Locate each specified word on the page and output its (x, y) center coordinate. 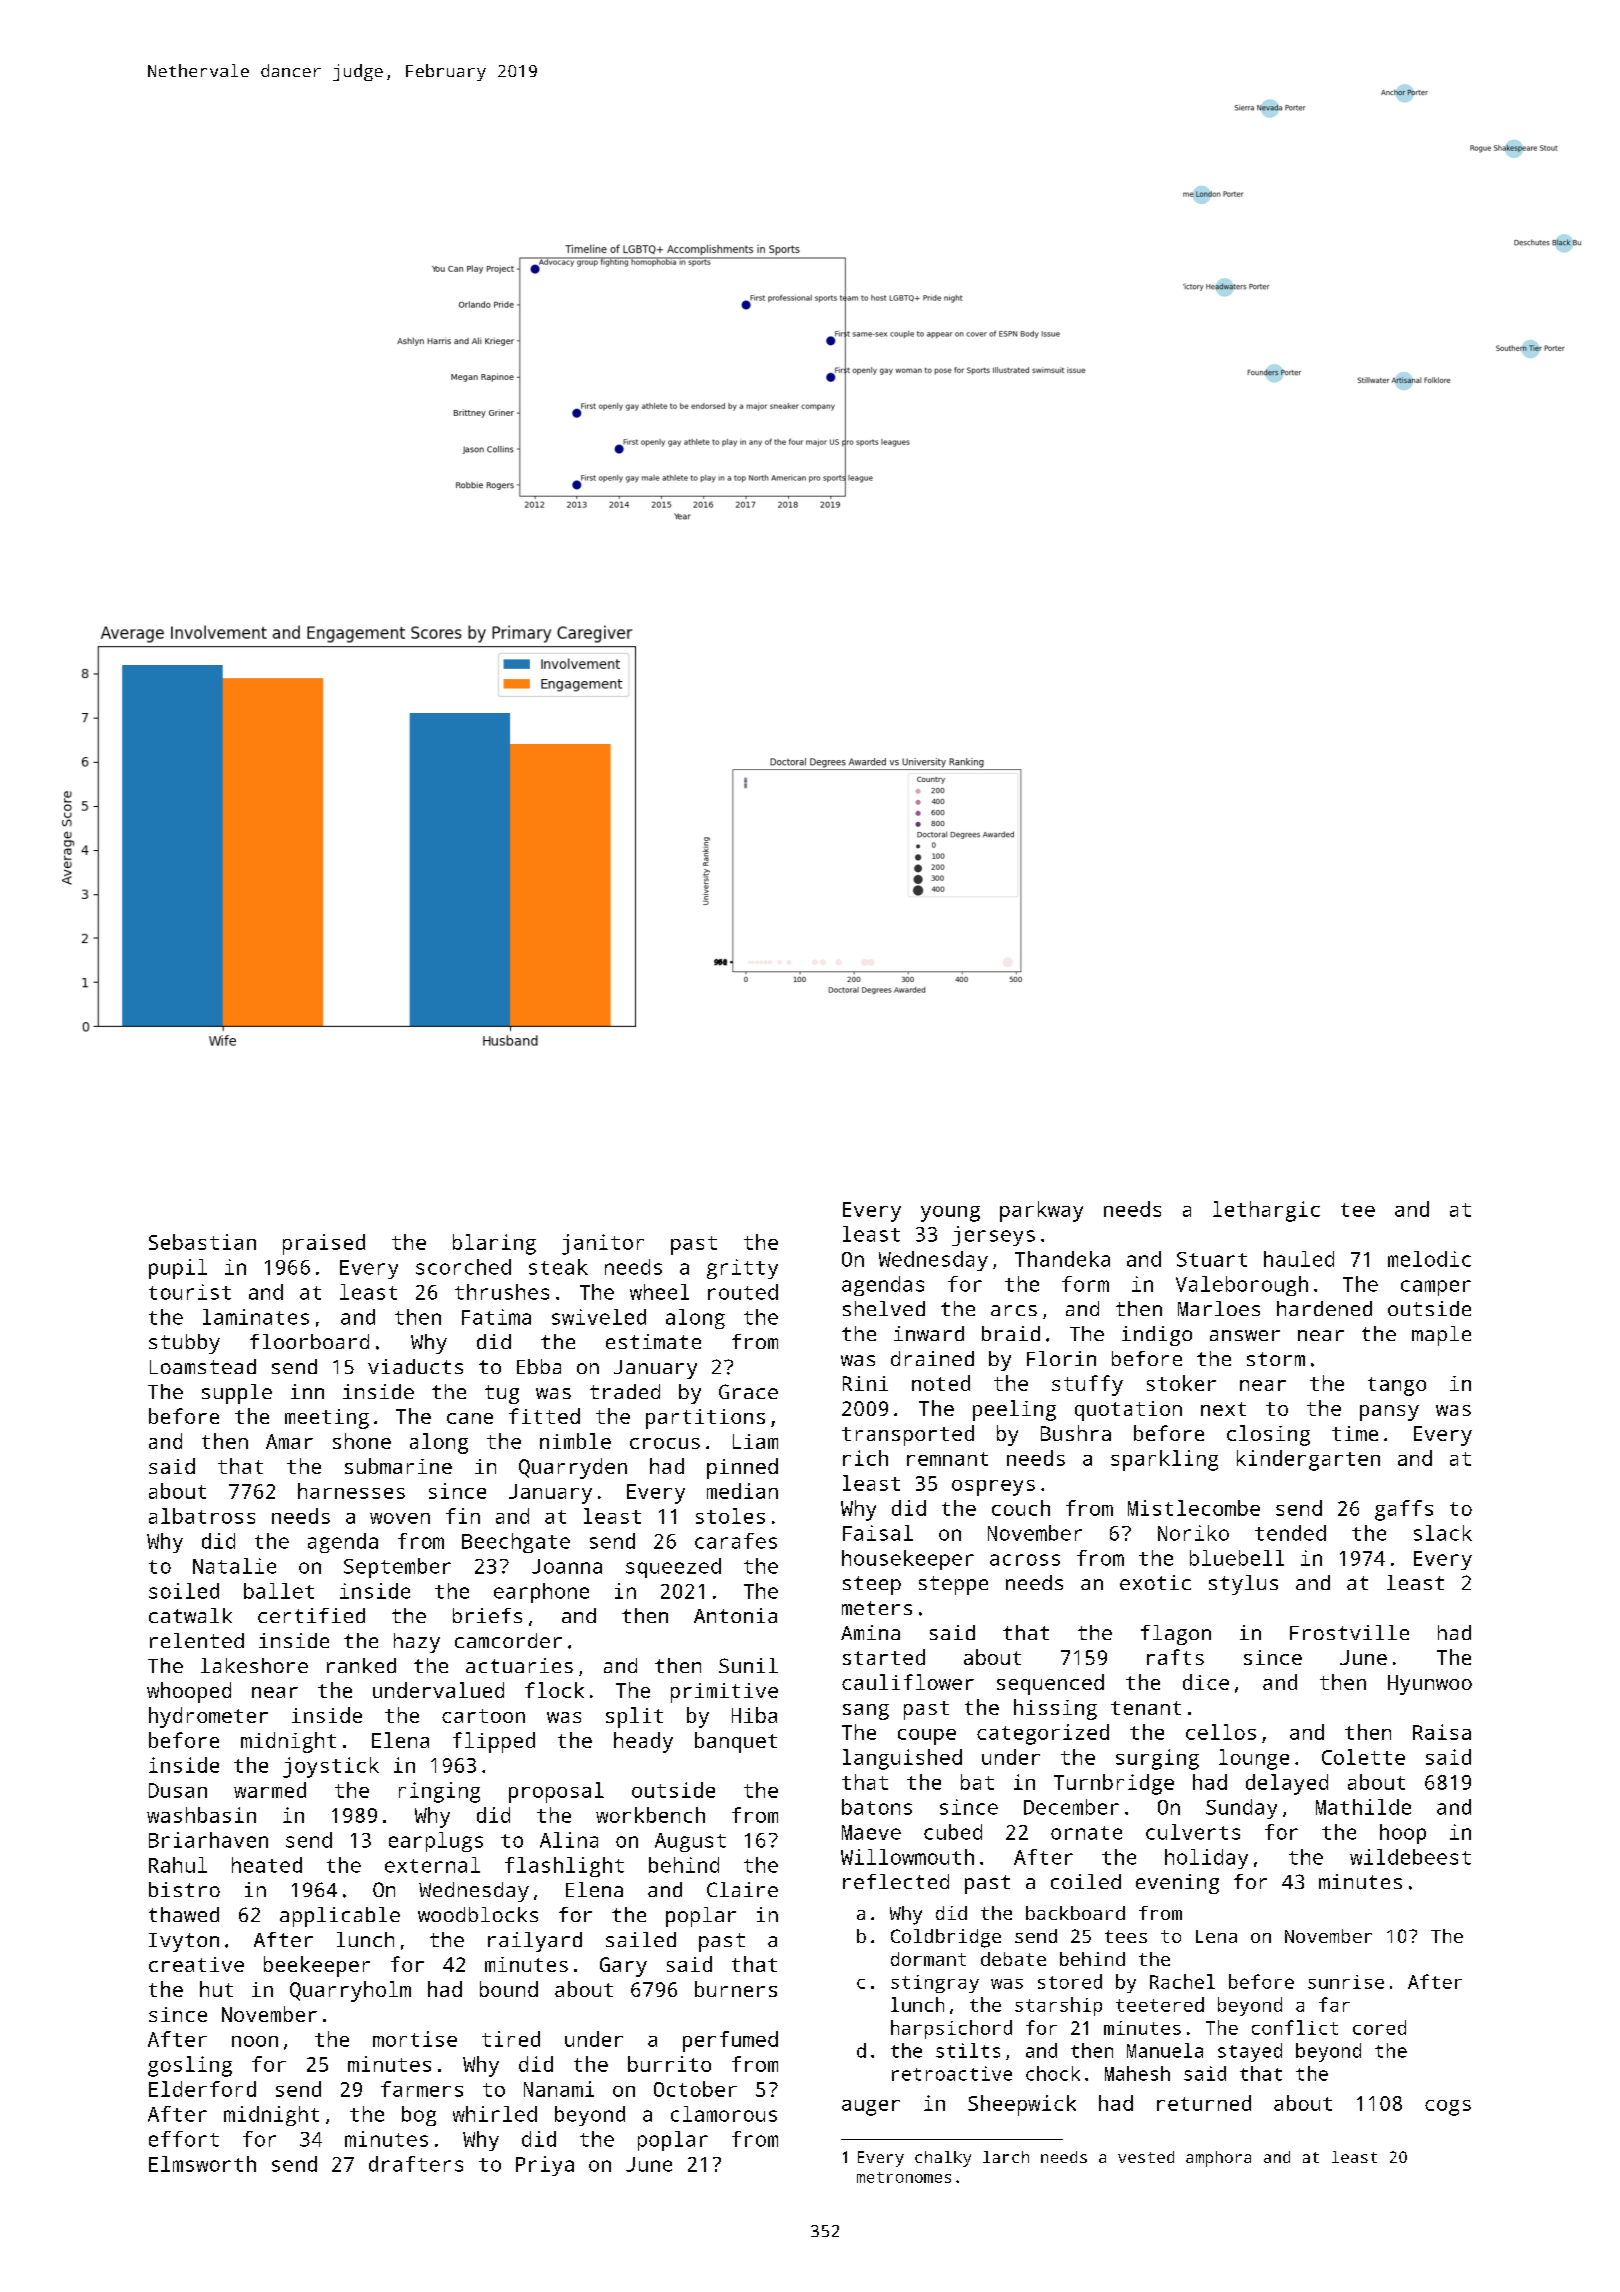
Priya (545, 2166)
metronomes (904, 2177)
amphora (1218, 2159)
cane (470, 1418)
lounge (1254, 1759)
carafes (736, 1541)
